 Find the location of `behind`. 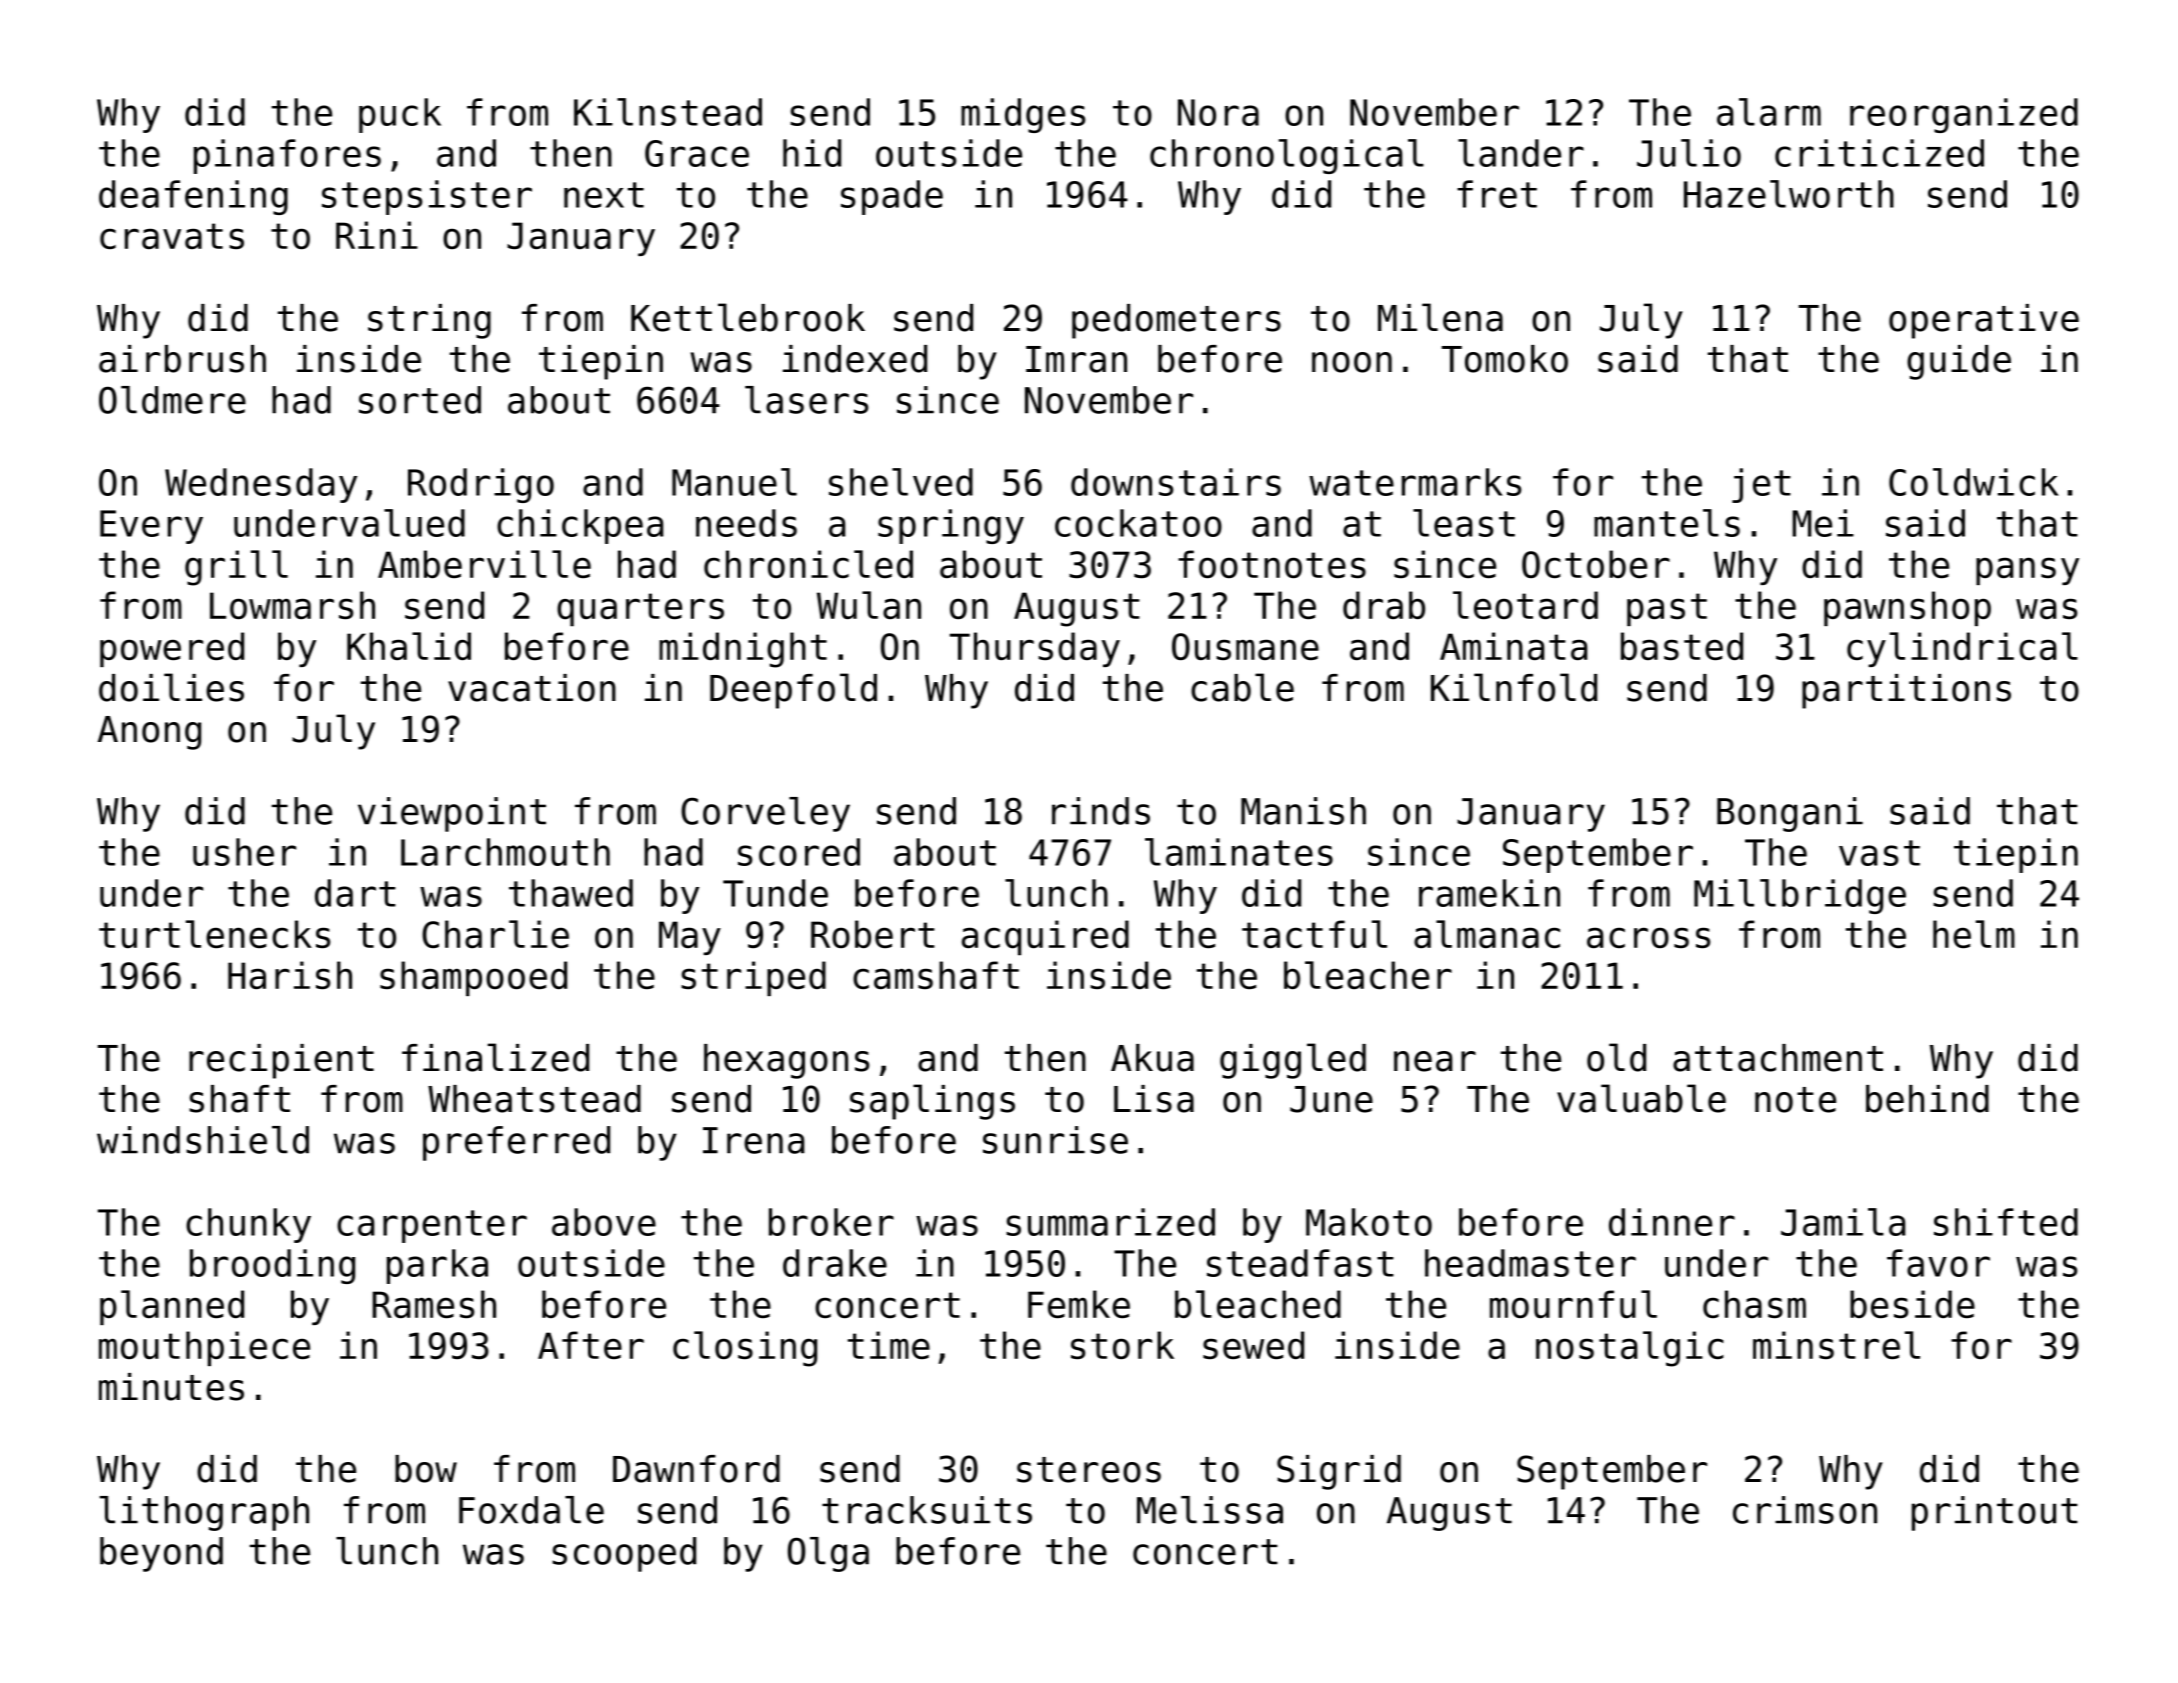

behind is located at coordinates (1927, 1099).
